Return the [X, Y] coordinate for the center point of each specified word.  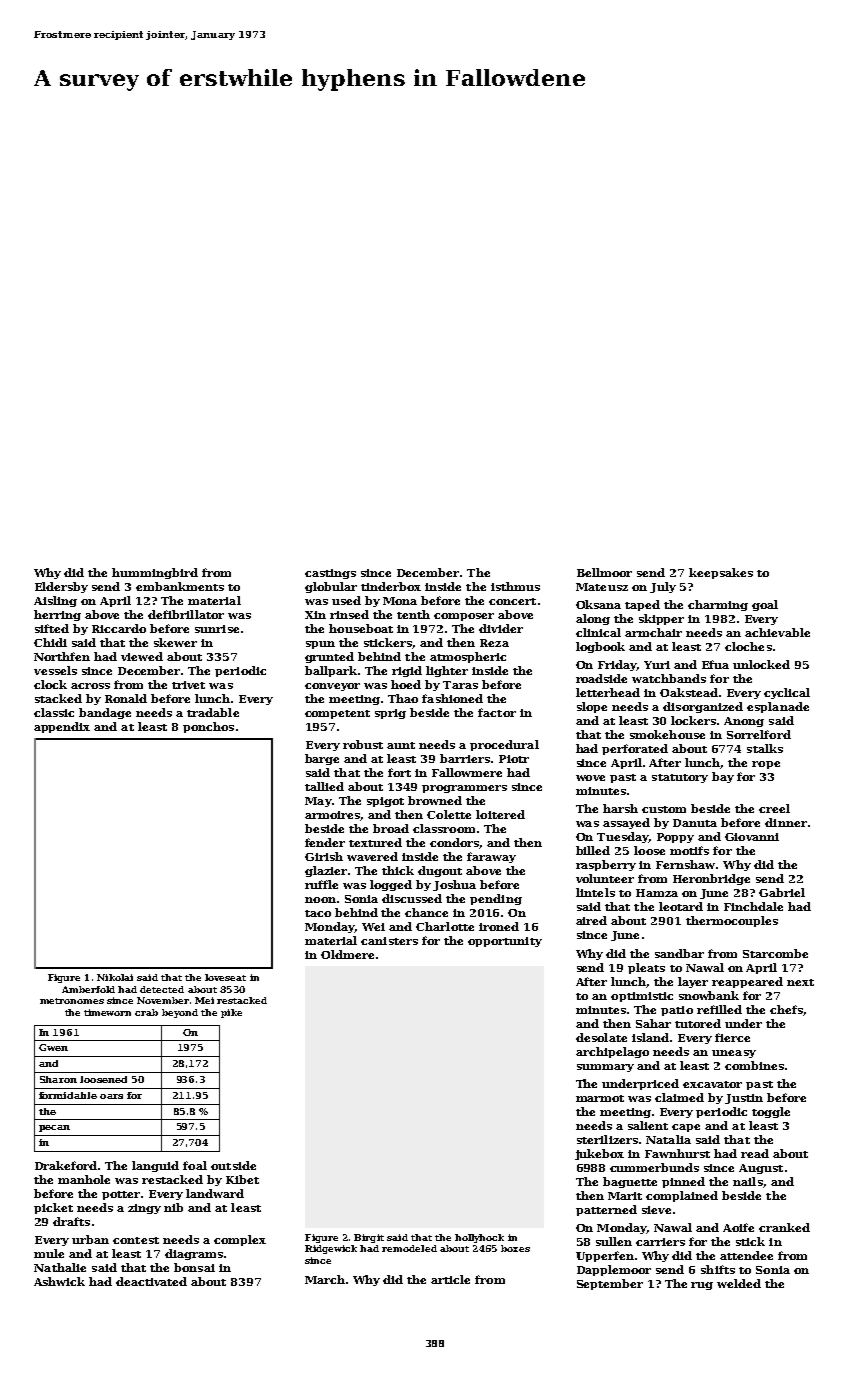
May [318, 802]
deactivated [151, 1281]
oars [111, 1096]
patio [677, 1011]
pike [231, 1013]
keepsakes [721, 573]
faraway [491, 857]
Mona [400, 601]
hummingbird [155, 573]
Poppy [675, 838]
